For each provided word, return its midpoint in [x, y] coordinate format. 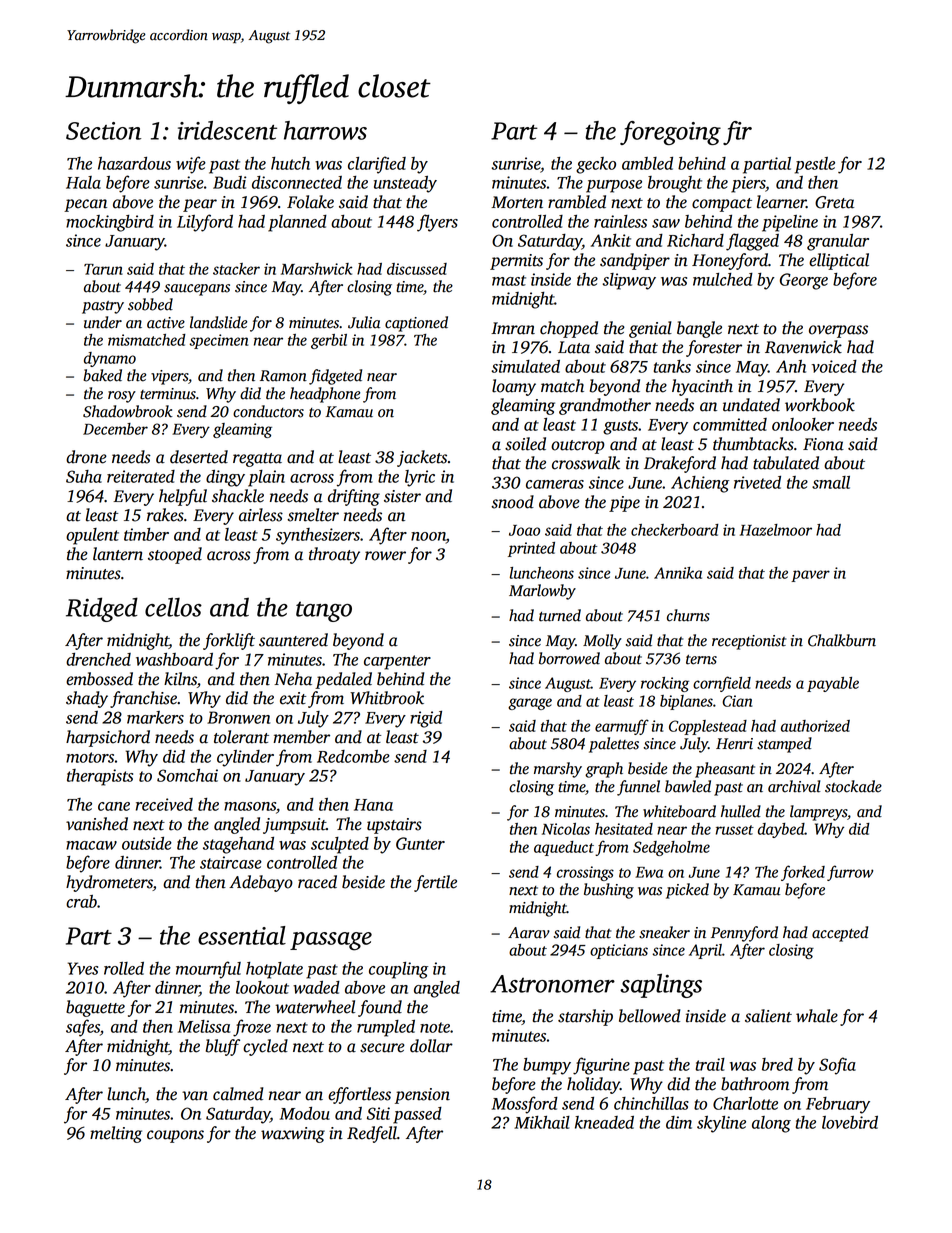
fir [737, 133]
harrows [325, 130]
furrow [850, 873]
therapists [100, 777]
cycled [265, 1047]
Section [103, 131]
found [380, 1008]
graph [604, 770]
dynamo [110, 359]
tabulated [786, 463]
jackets [422, 458]
